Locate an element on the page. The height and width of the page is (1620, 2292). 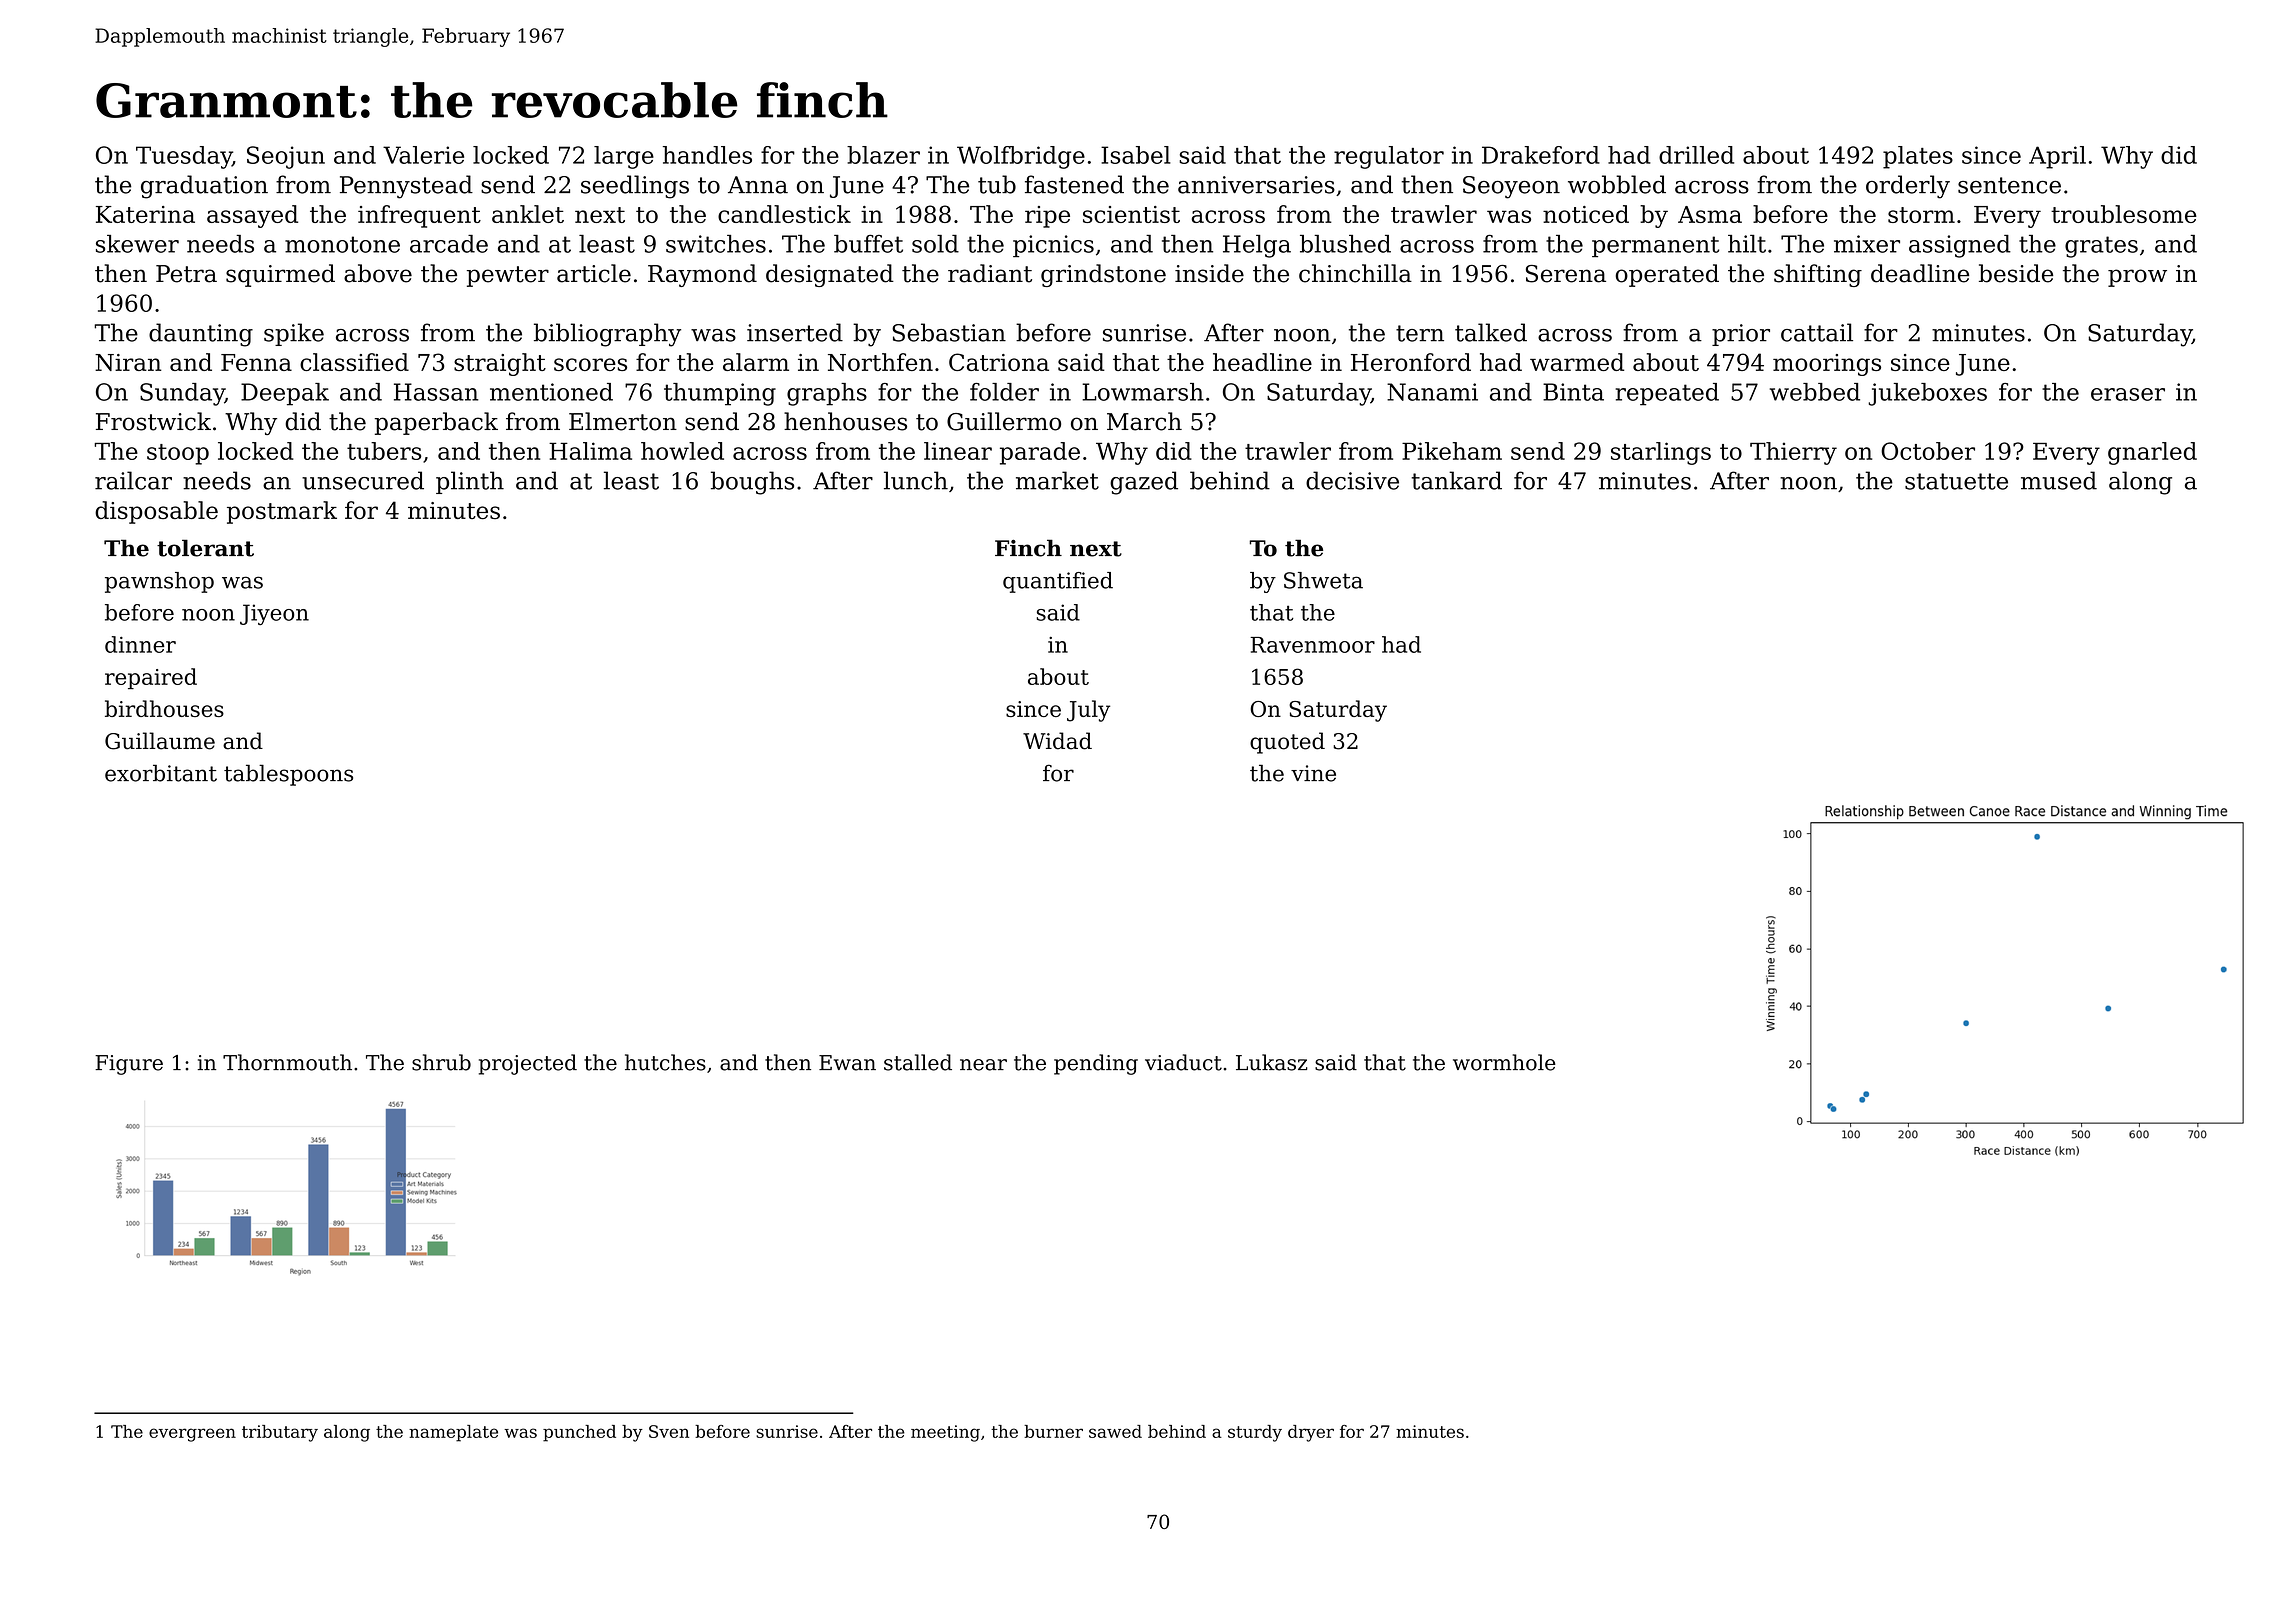
Widad is located at coordinates (1057, 741).
